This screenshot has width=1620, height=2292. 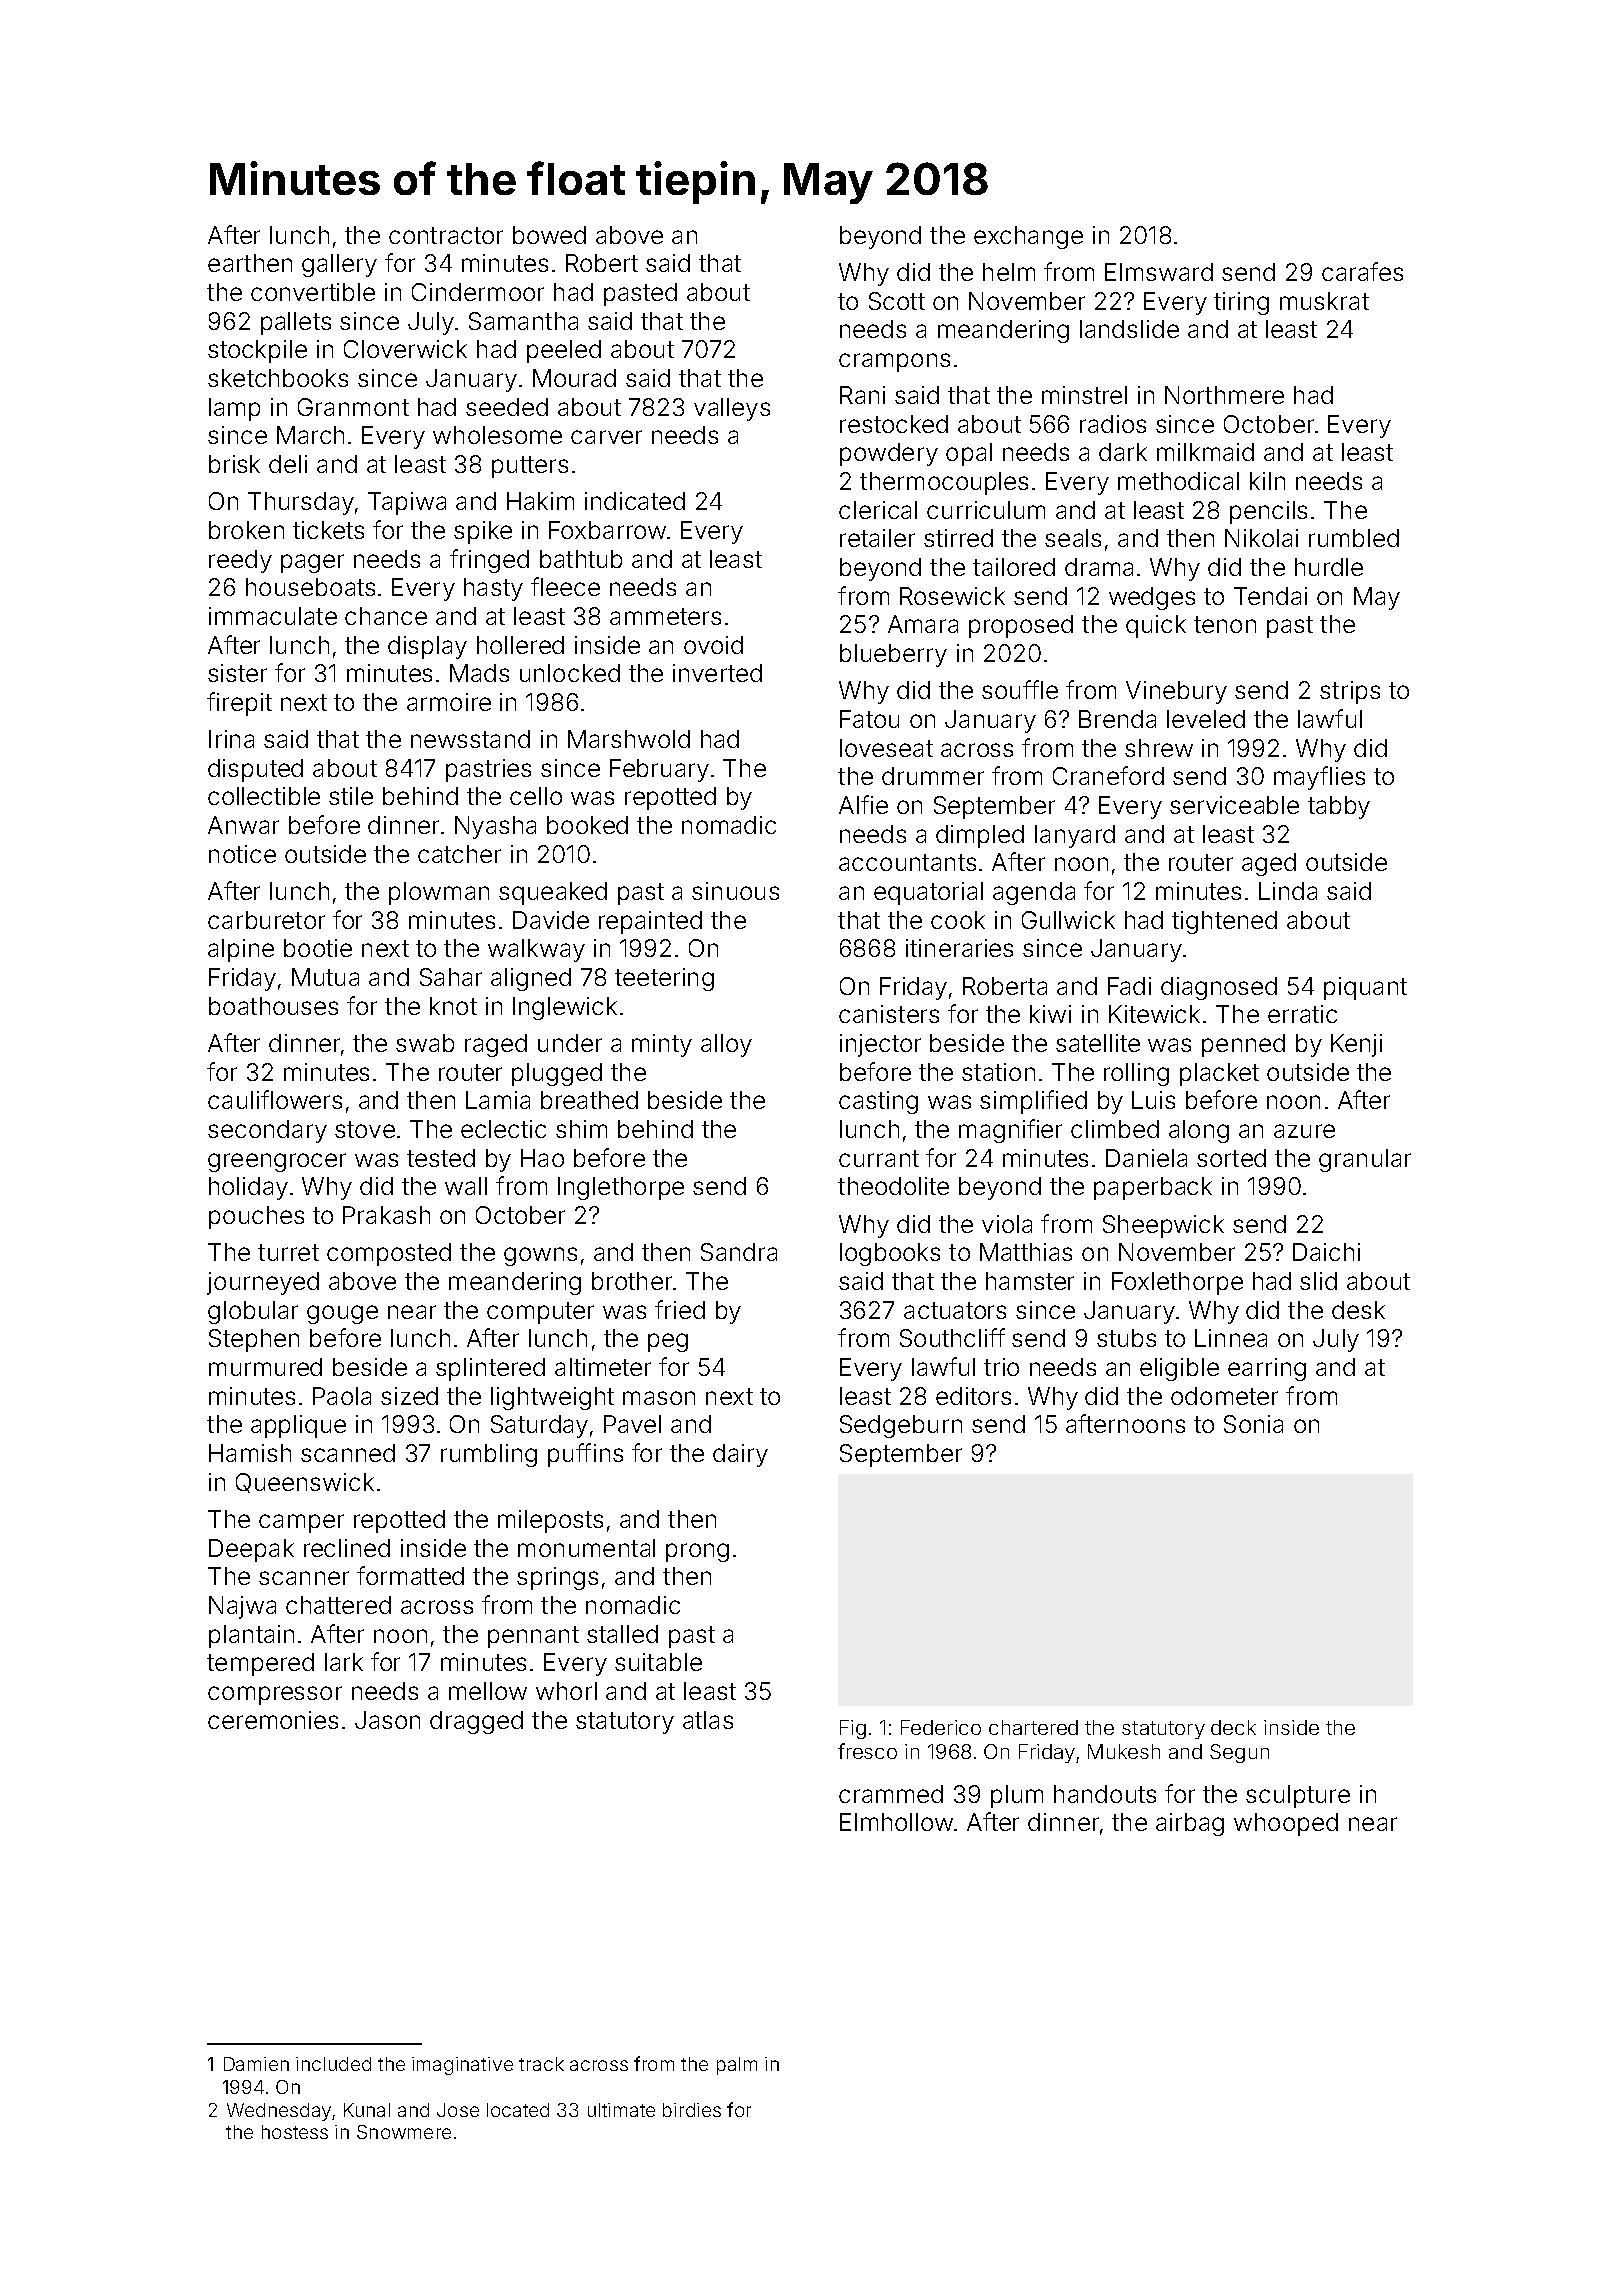 What do you see at coordinates (867, 1751) in the screenshot?
I see `fresco` at bounding box center [867, 1751].
